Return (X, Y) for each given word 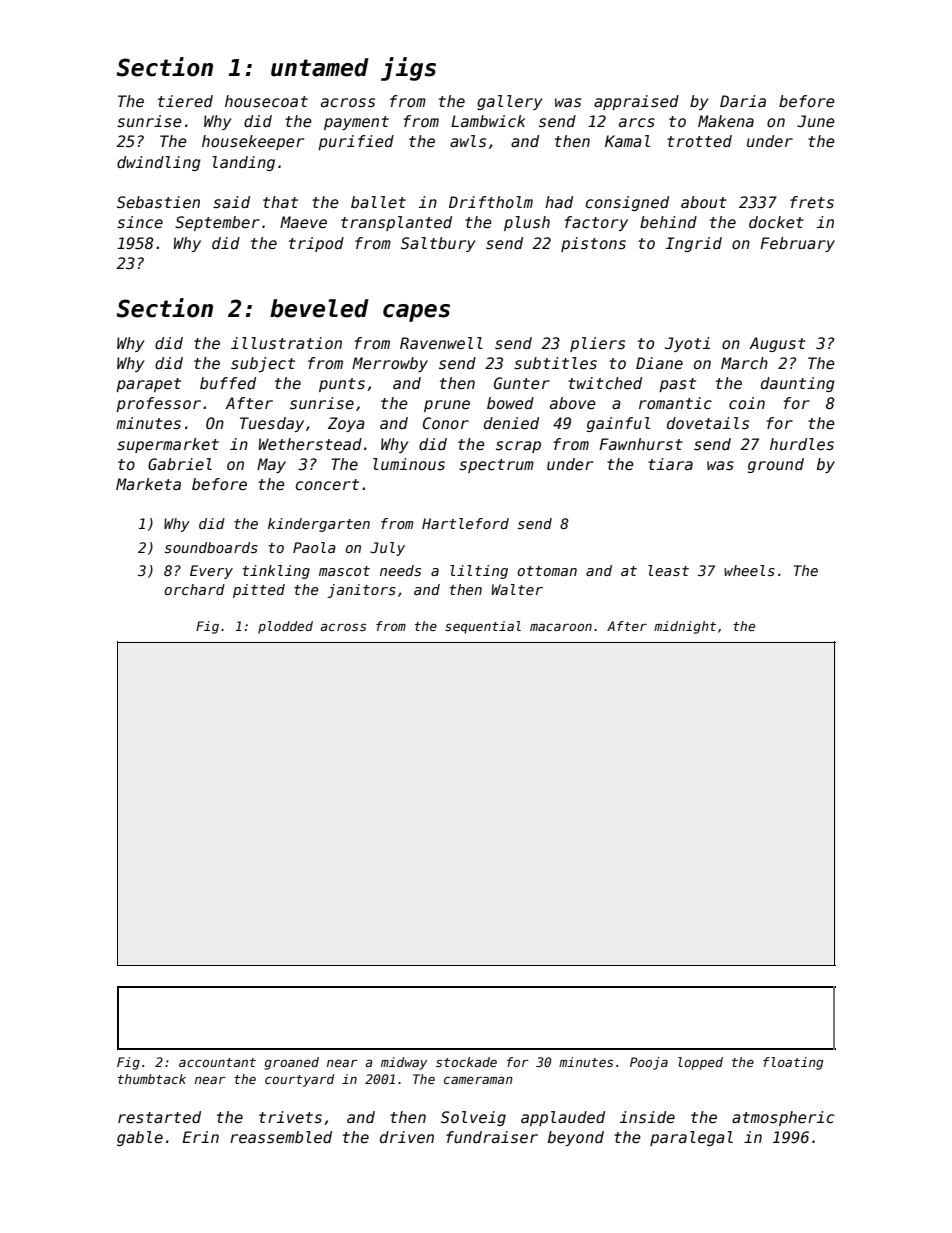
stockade (466, 1062)
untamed (320, 67)
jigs (408, 69)
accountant (217, 1062)
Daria (743, 101)
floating (793, 1063)
